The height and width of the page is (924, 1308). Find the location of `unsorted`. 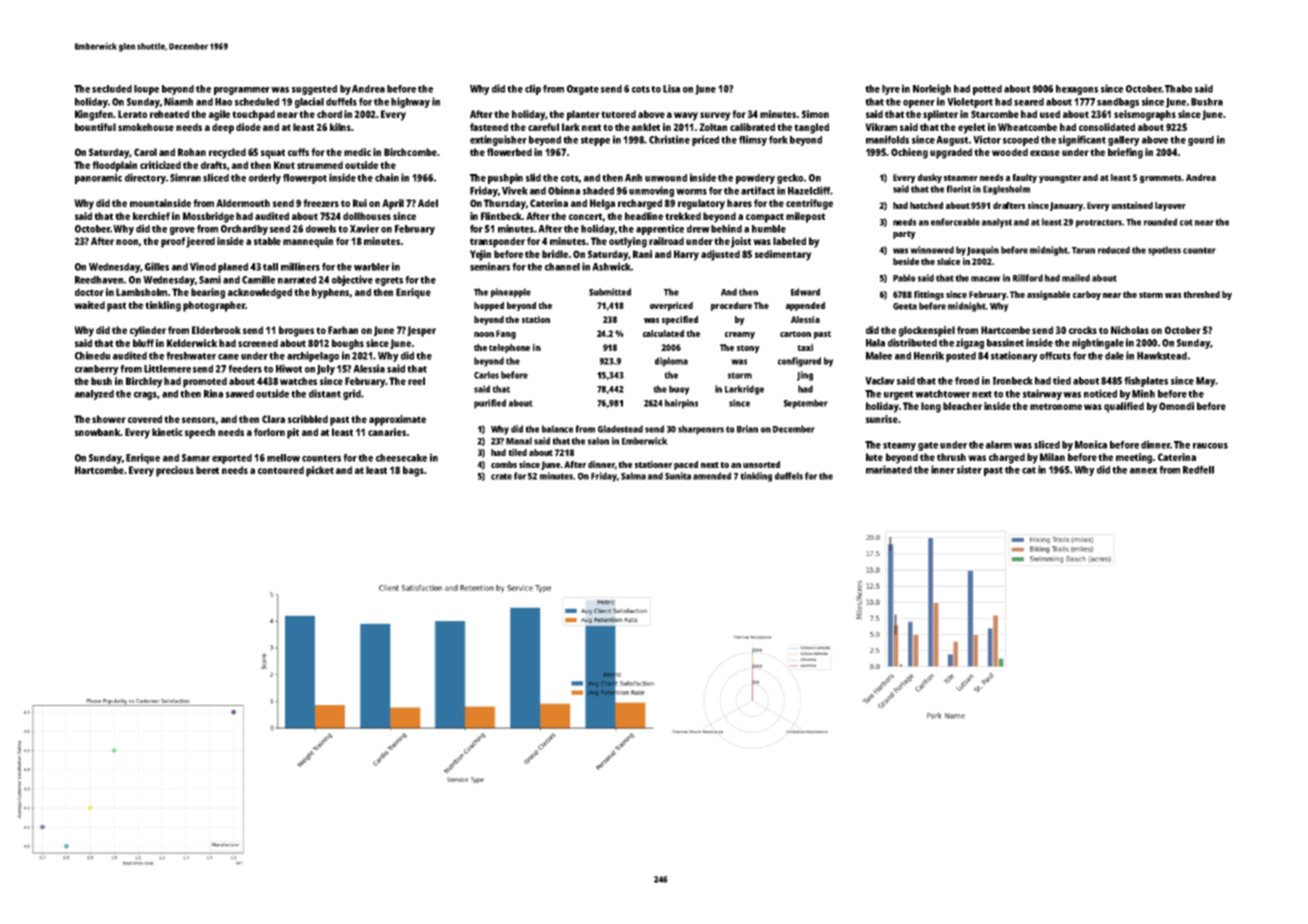

unsorted is located at coordinates (761, 464).
